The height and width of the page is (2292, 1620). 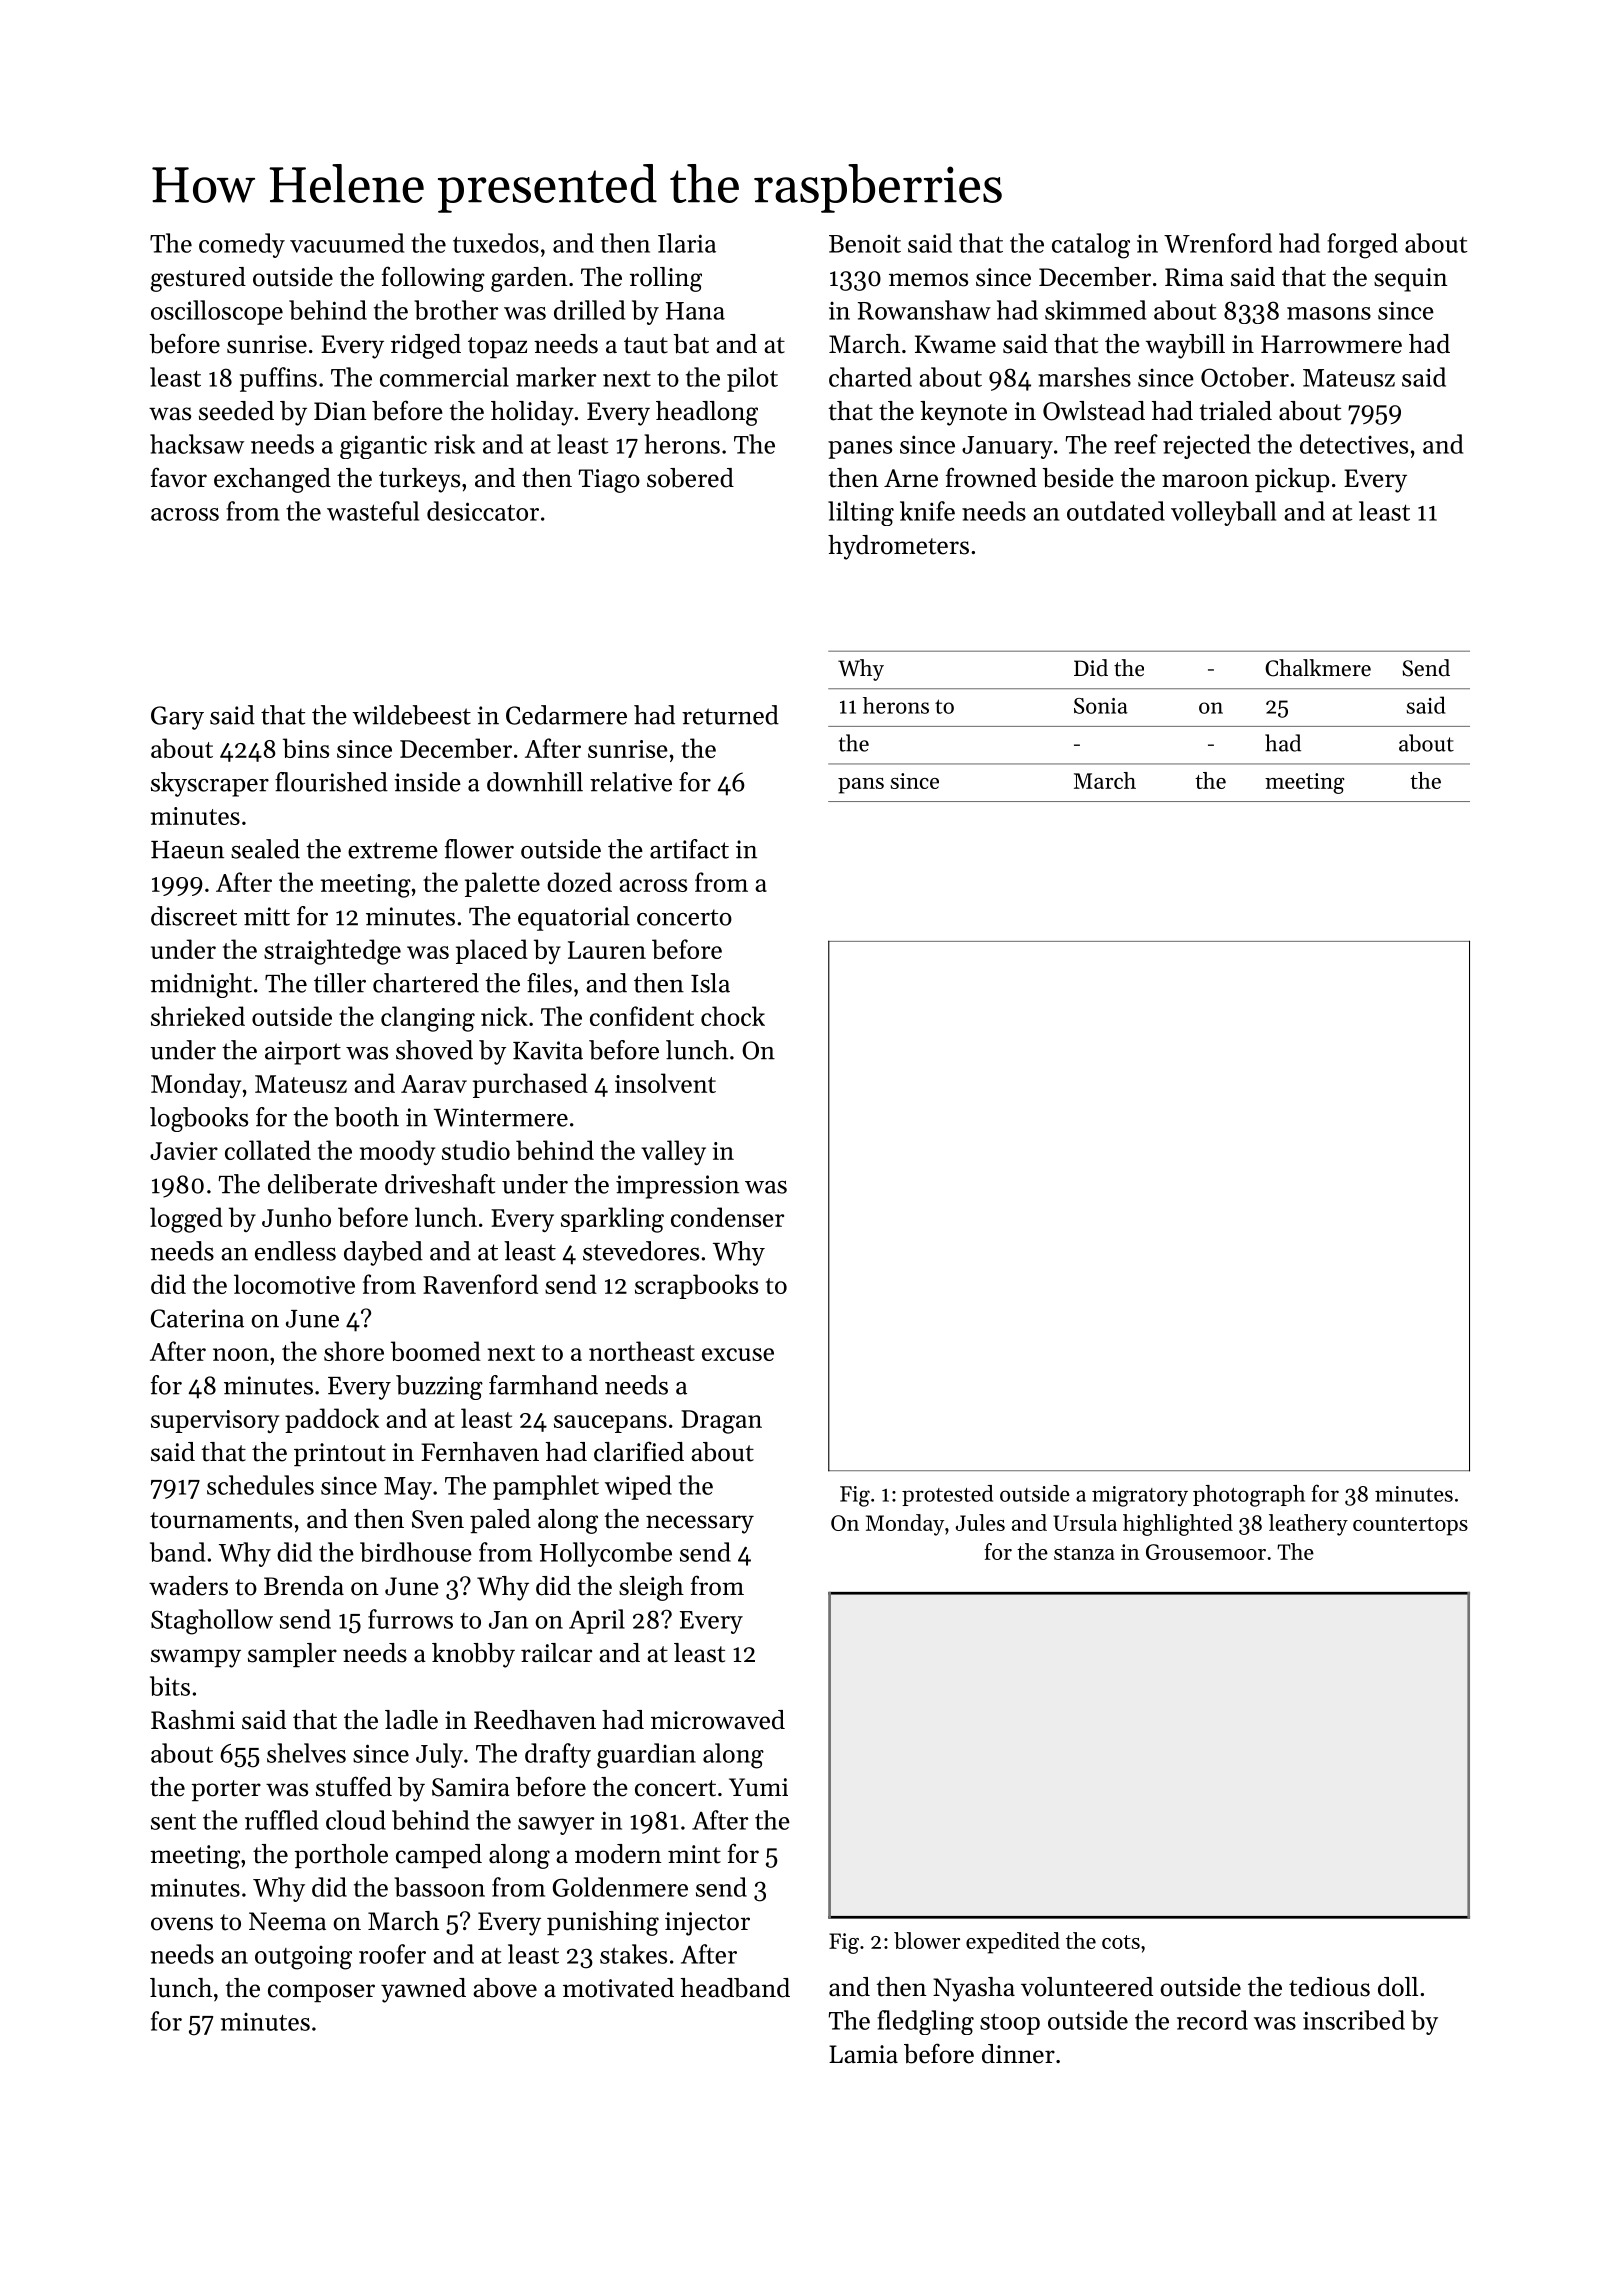 I want to click on porthole, so click(x=341, y=1856).
